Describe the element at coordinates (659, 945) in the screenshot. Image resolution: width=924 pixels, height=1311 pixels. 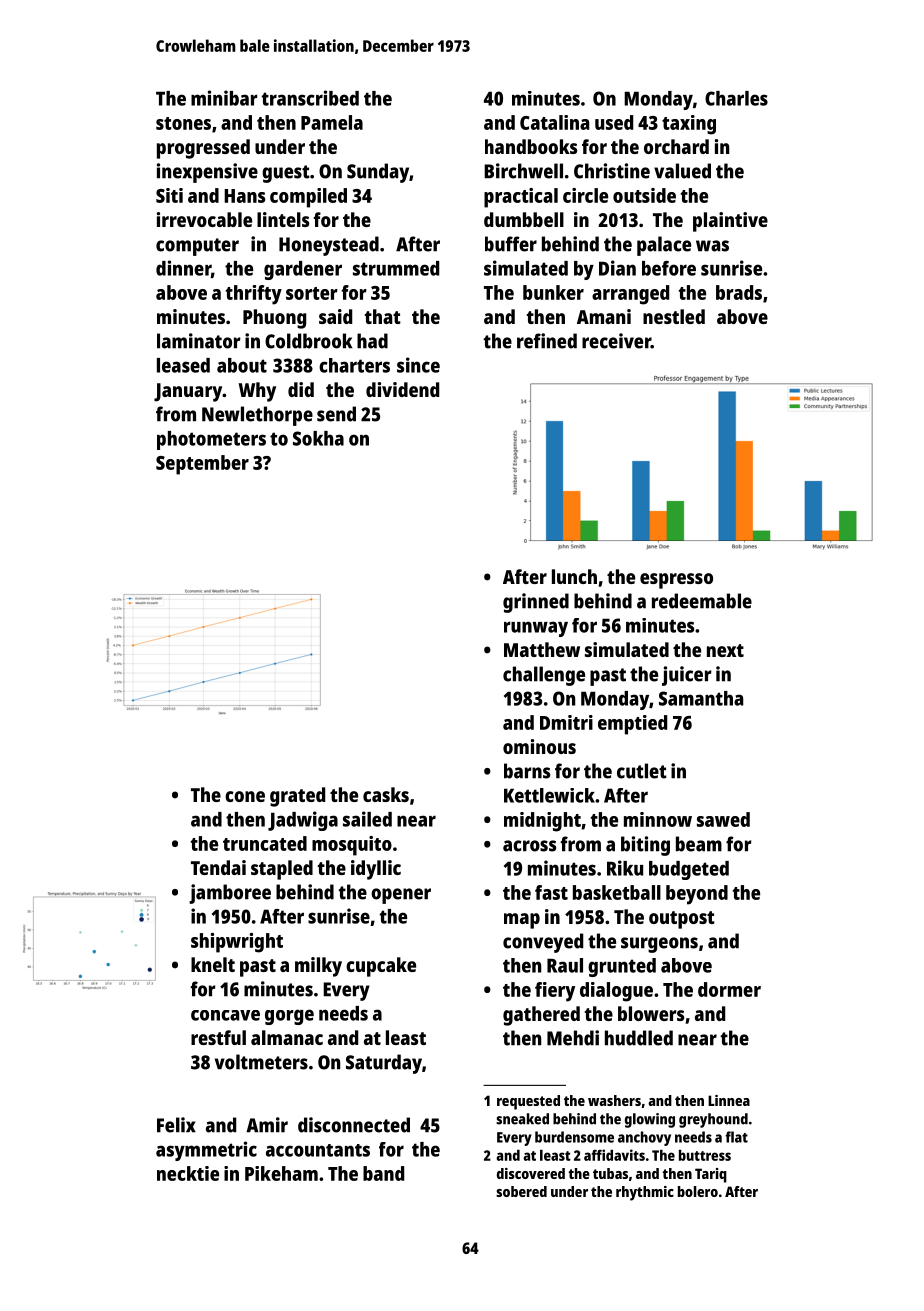
I see `surgeons` at that location.
